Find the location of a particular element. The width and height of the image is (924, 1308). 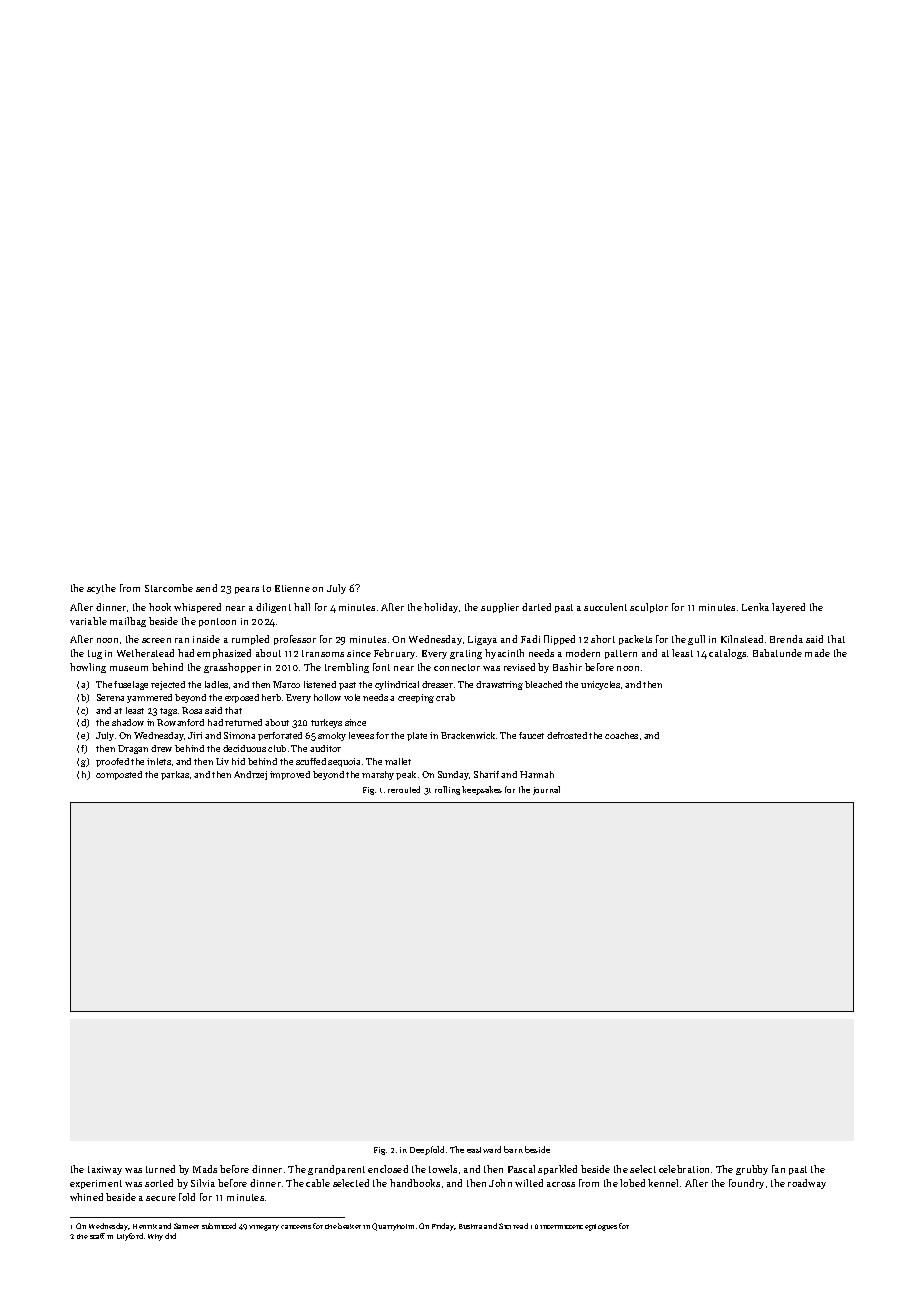

enclosed is located at coordinates (388, 1169).
